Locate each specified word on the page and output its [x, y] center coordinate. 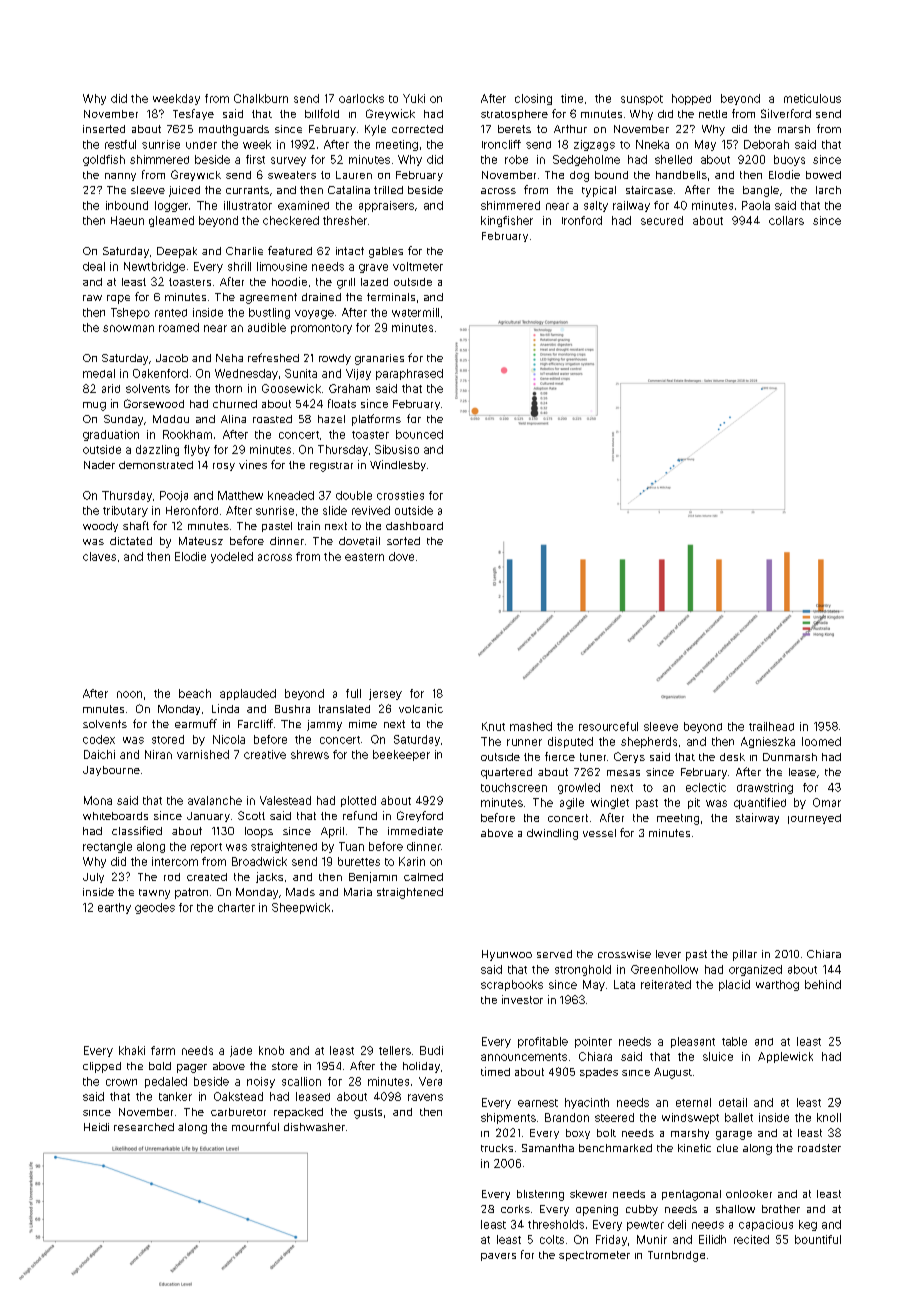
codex [99, 739]
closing [533, 99]
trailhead [771, 726]
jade [241, 1051]
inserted [104, 129]
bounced [419, 434]
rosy [224, 467]
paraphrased [409, 374]
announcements [524, 1057]
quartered [506, 773]
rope [118, 299]
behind [823, 984]
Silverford [786, 113]
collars [786, 220]
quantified [760, 803]
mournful [255, 1126]
